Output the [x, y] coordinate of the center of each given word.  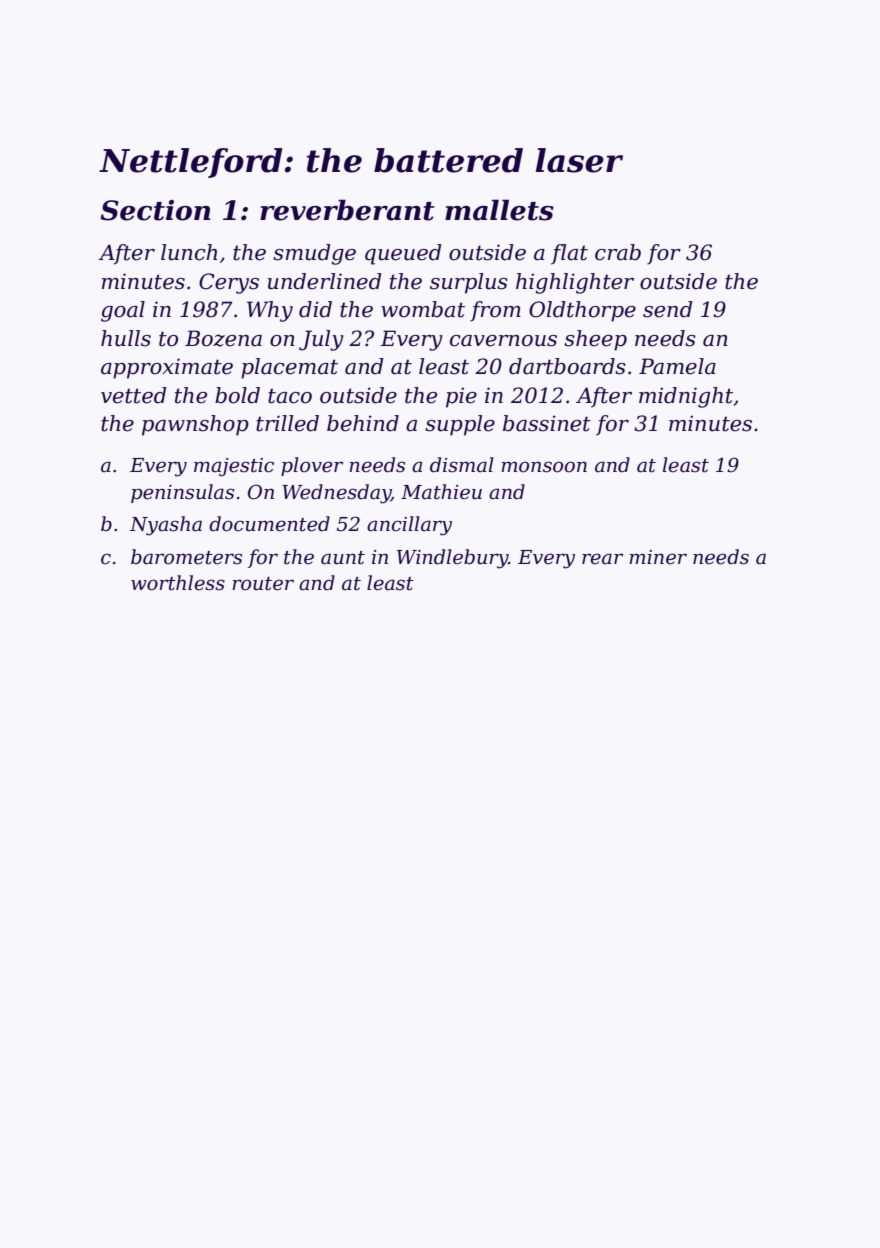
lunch [189, 252]
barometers [186, 557]
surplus [469, 283]
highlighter [575, 283]
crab [618, 252]
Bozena [223, 338]
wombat [423, 309]
